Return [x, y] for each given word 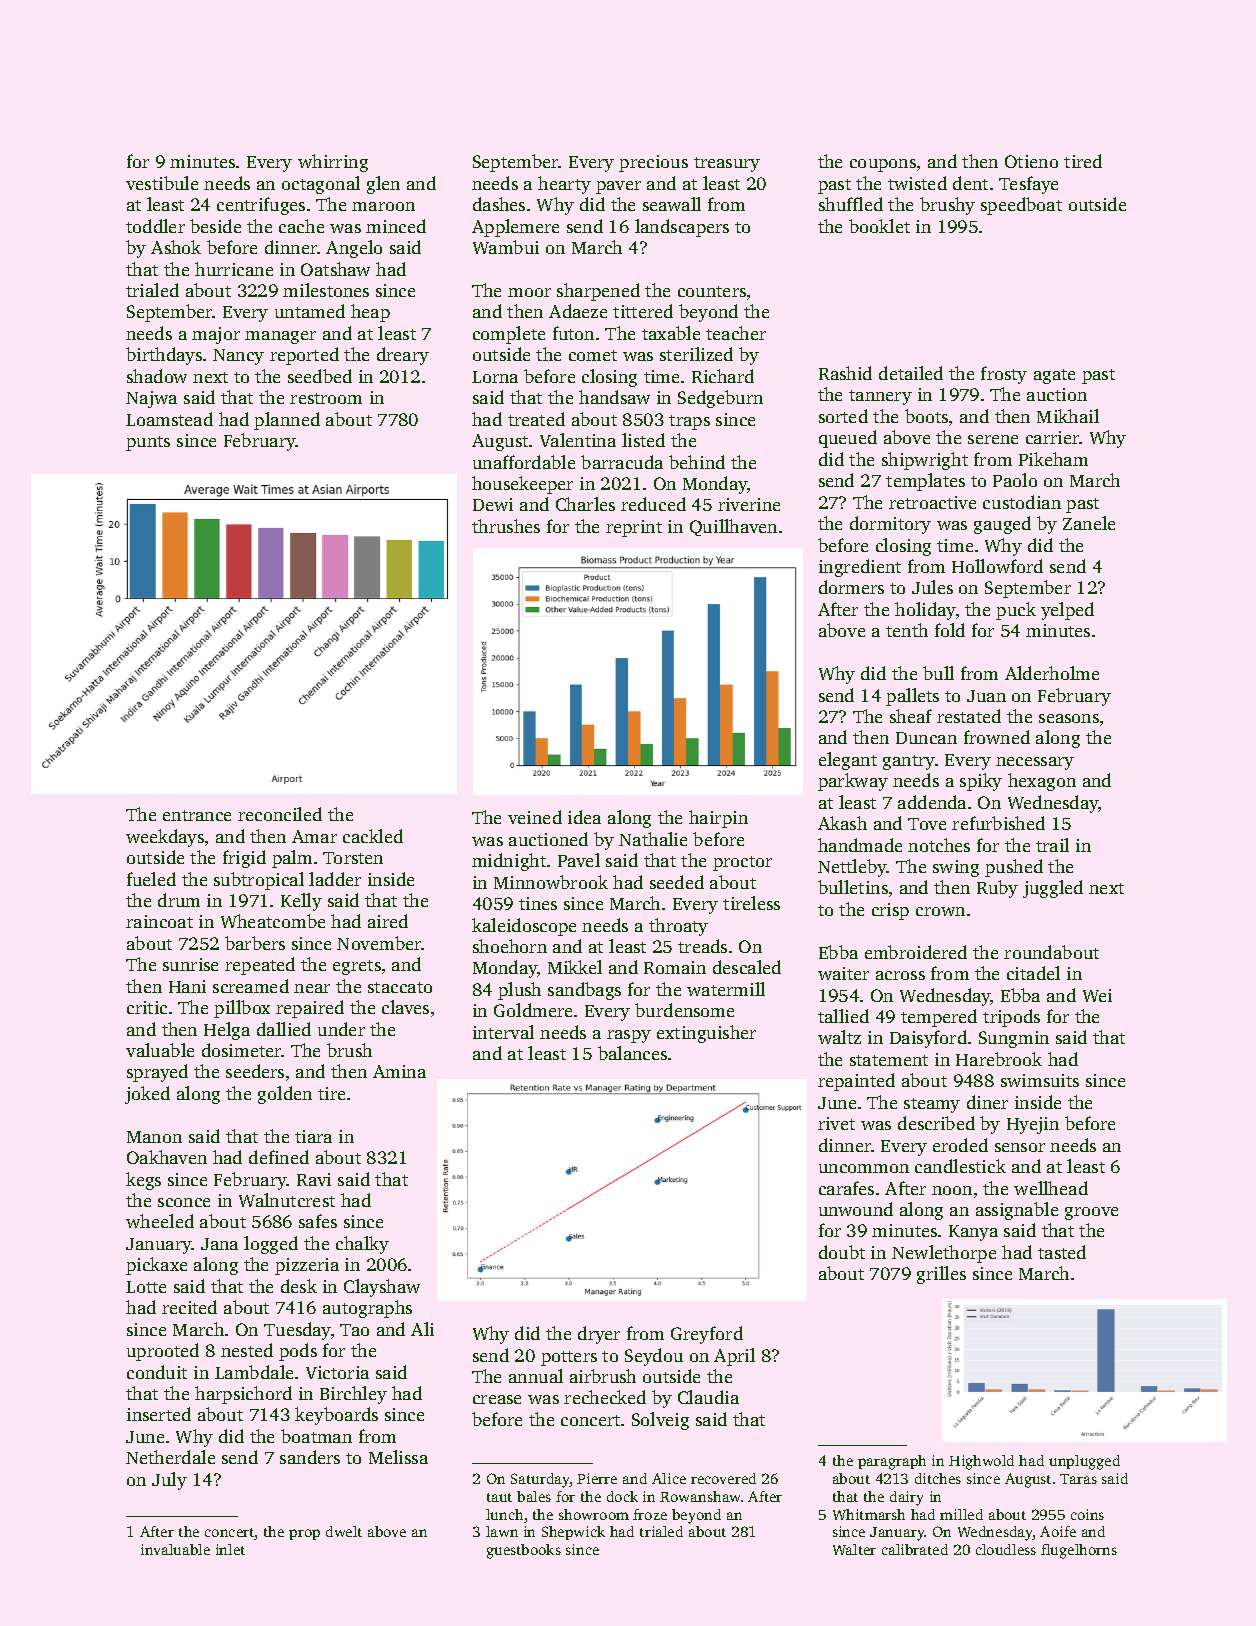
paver [618, 187]
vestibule [162, 183]
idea [584, 817]
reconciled [280, 814]
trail [1052, 845]
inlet [230, 1549]
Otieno [1031, 161]
